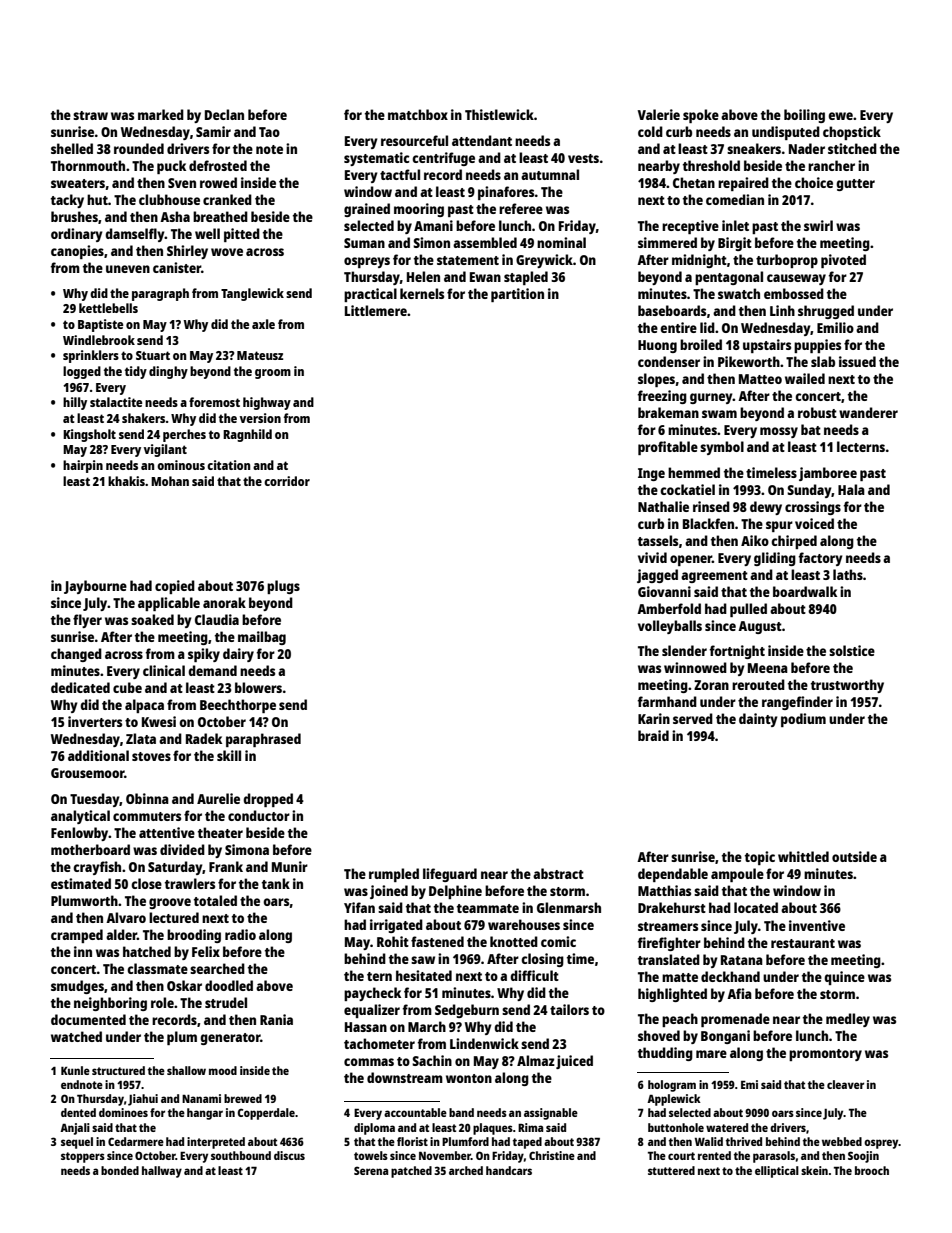 This image has height=1233, width=952. I want to click on hut, so click(97, 199).
